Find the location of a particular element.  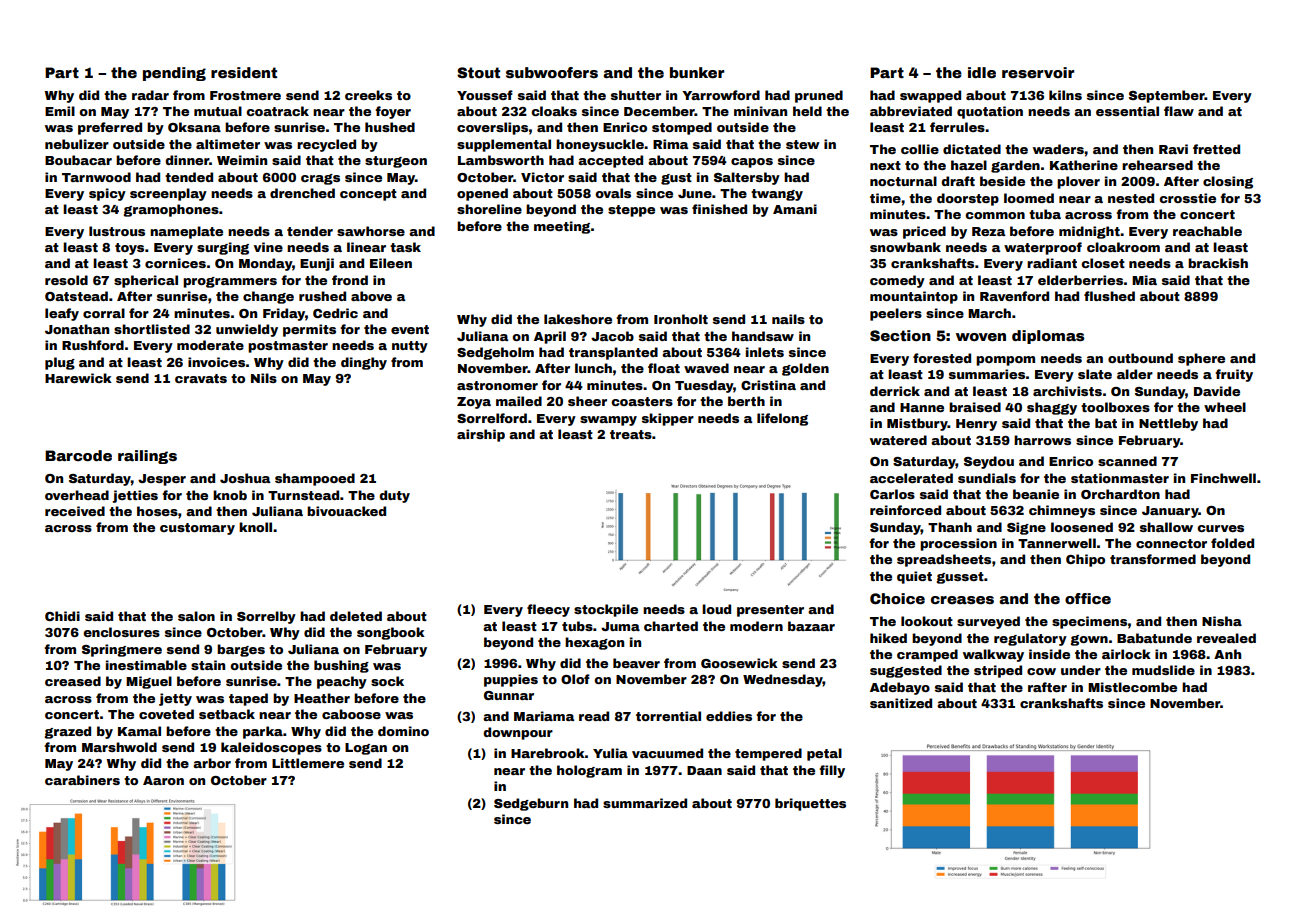

stew is located at coordinates (803, 144).
